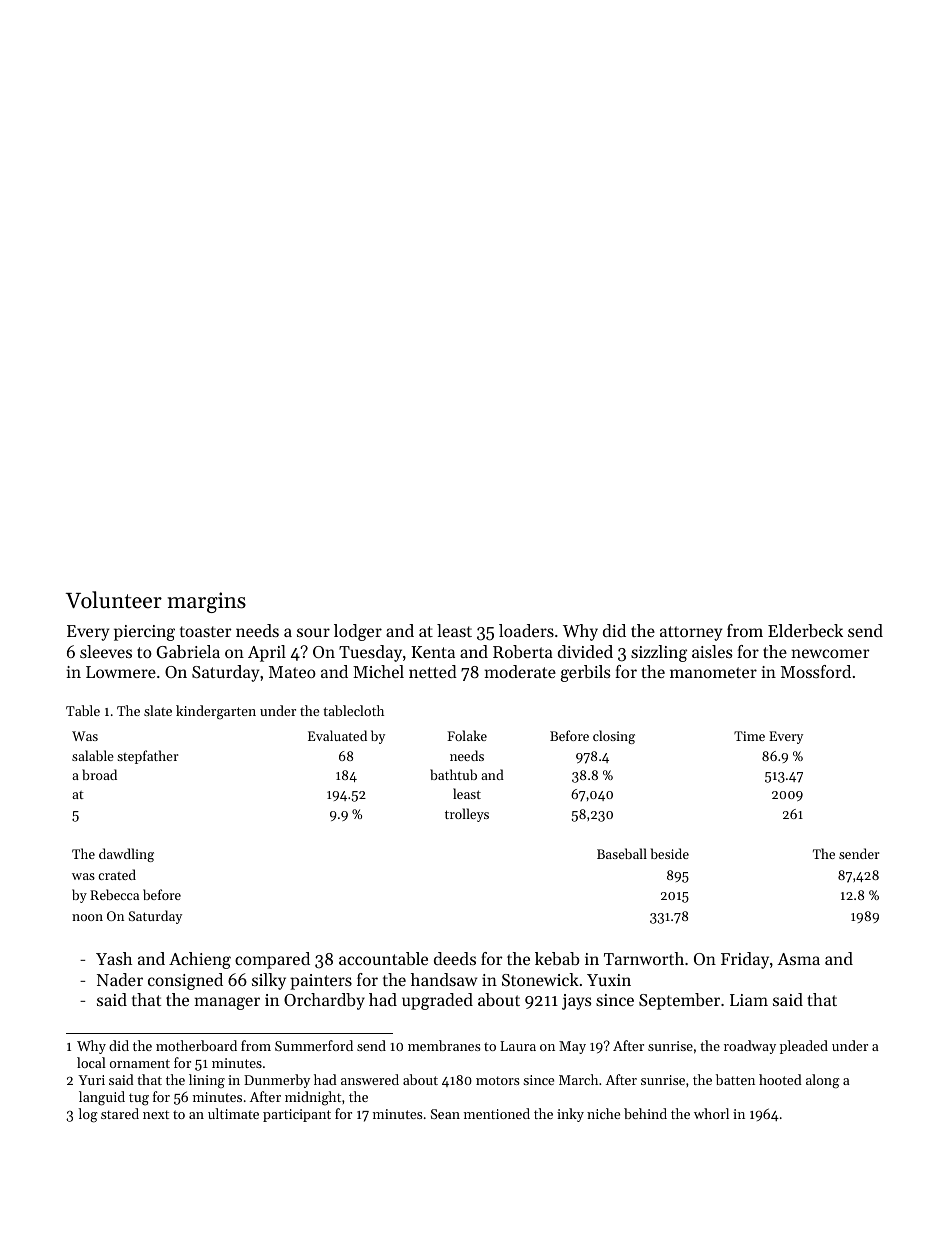  What do you see at coordinates (87, 1115) in the document?
I see `log` at bounding box center [87, 1115].
